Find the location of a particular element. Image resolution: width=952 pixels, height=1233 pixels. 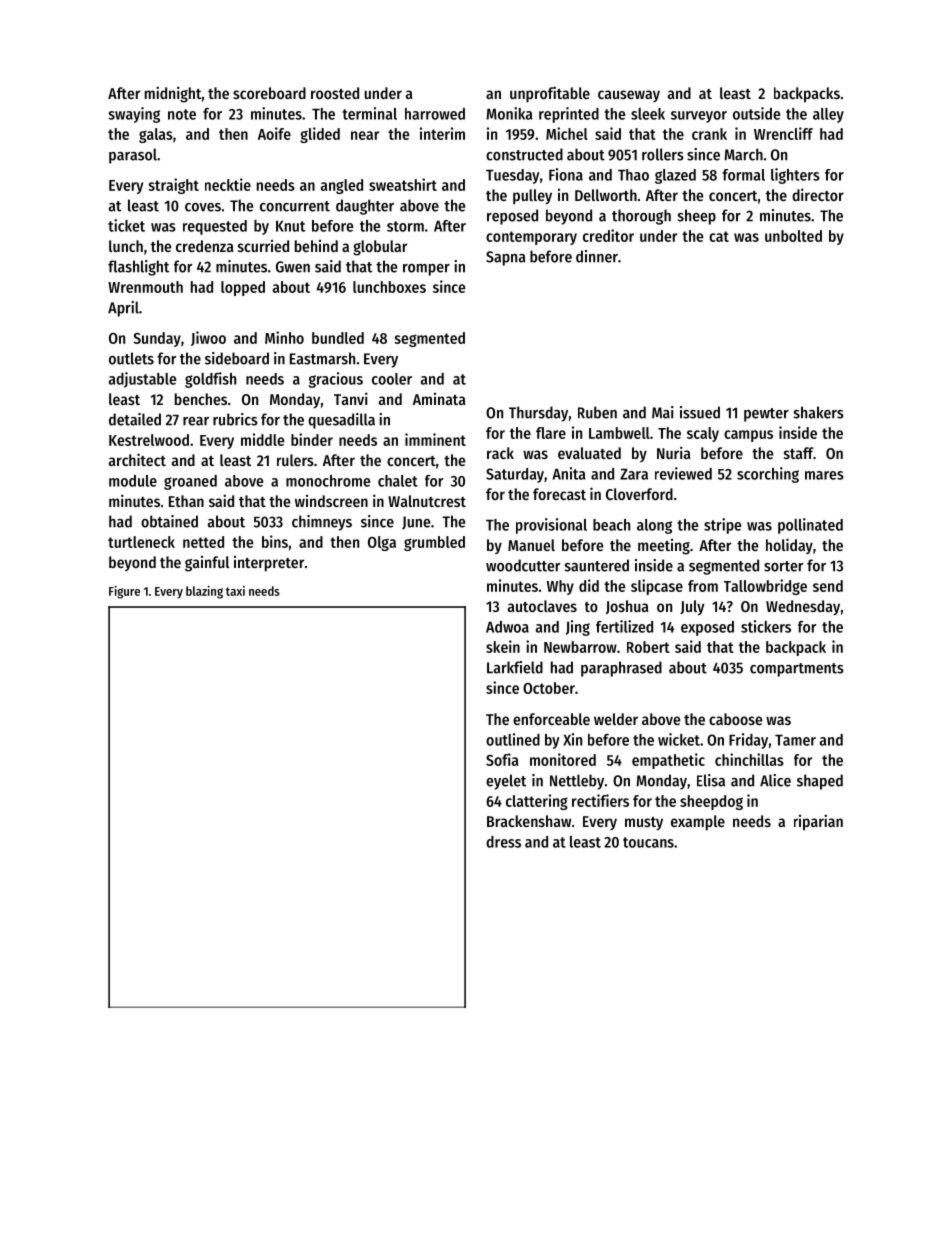

Monika is located at coordinates (509, 113).
